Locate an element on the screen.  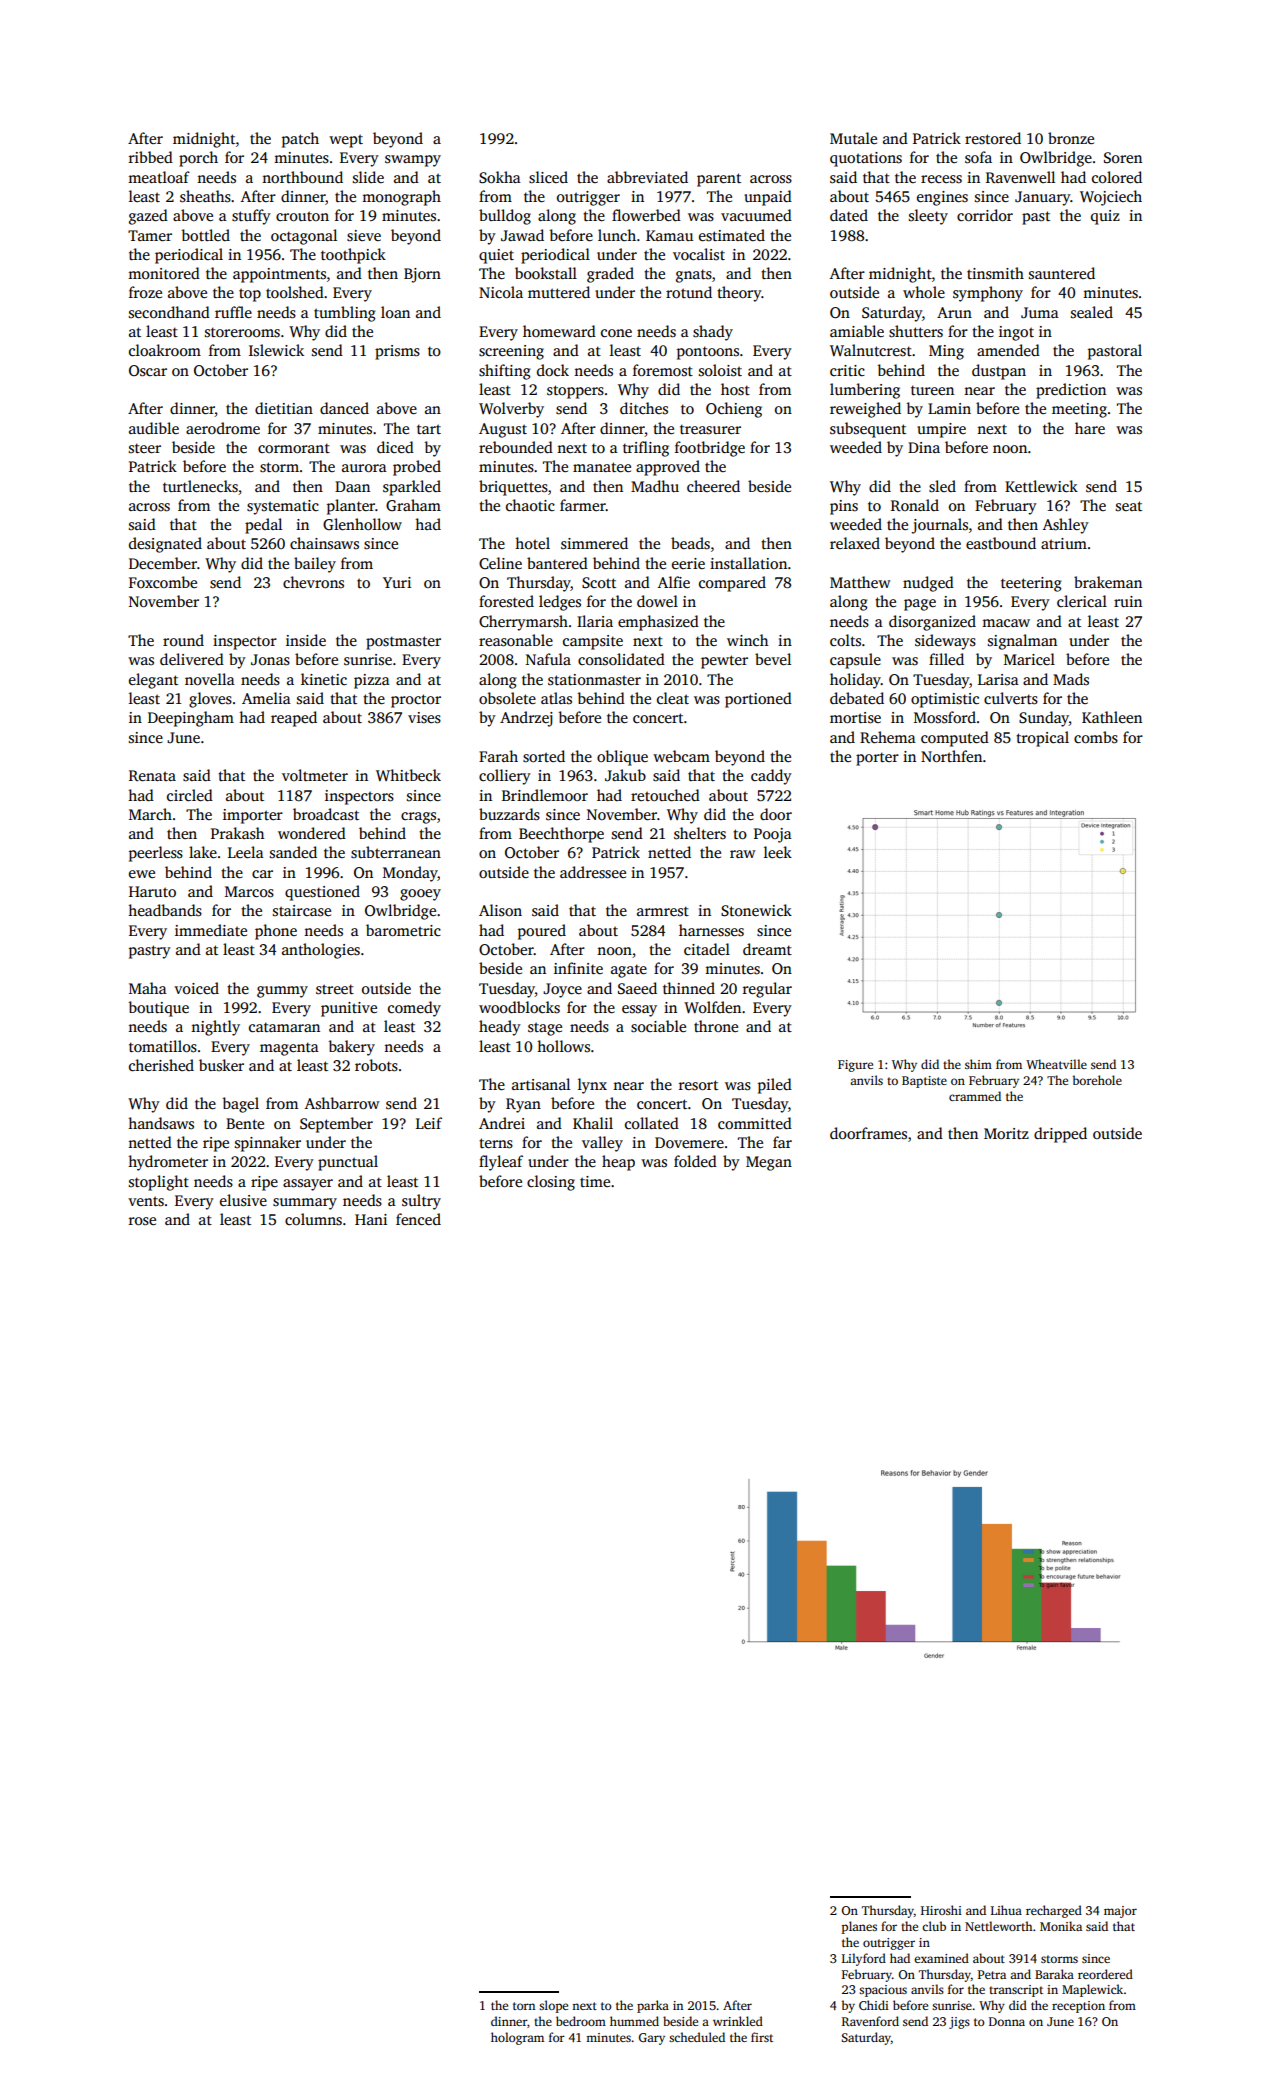
time is located at coordinates (595, 1181).
